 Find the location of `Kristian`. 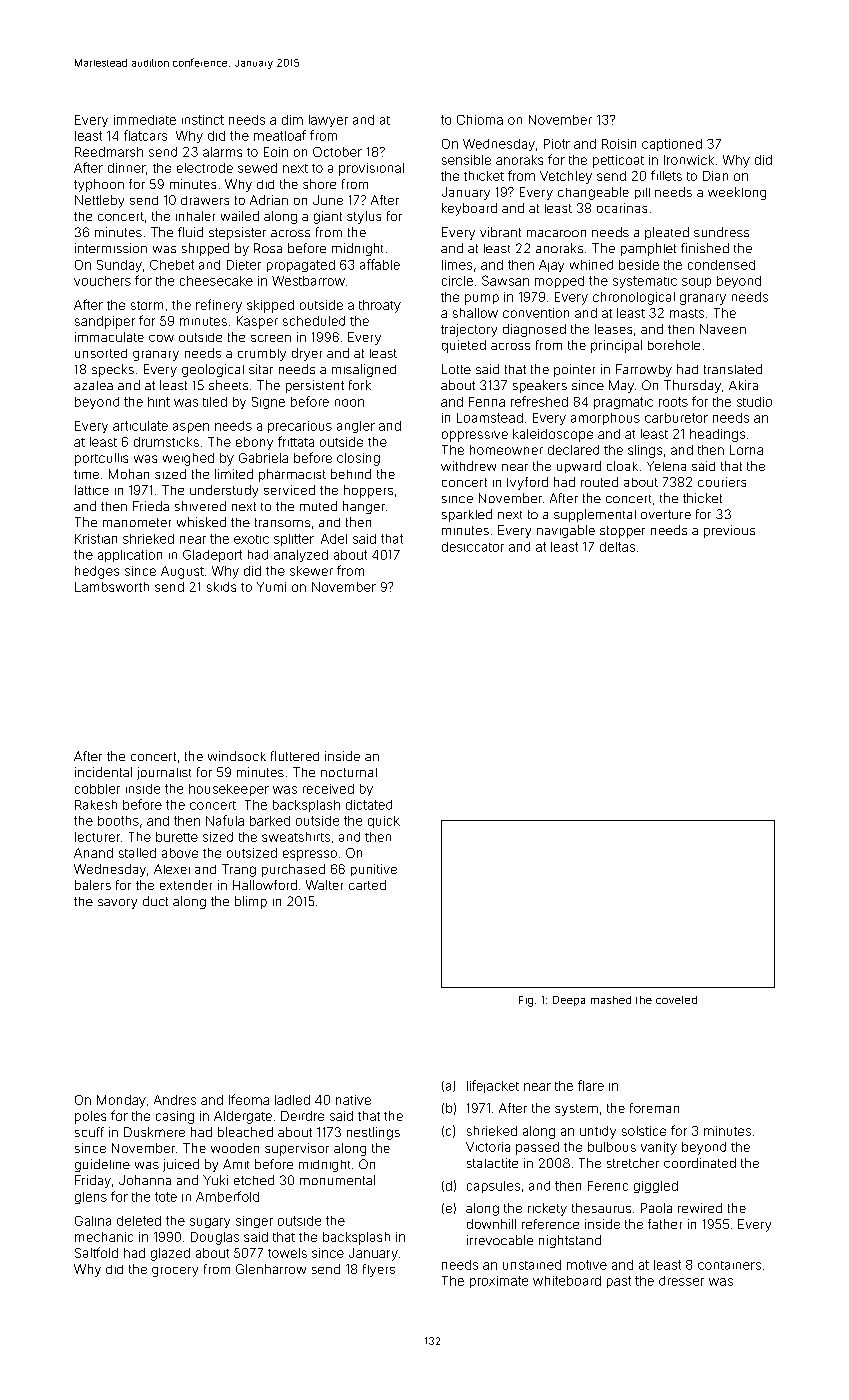

Kristian is located at coordinates (96, 539).
